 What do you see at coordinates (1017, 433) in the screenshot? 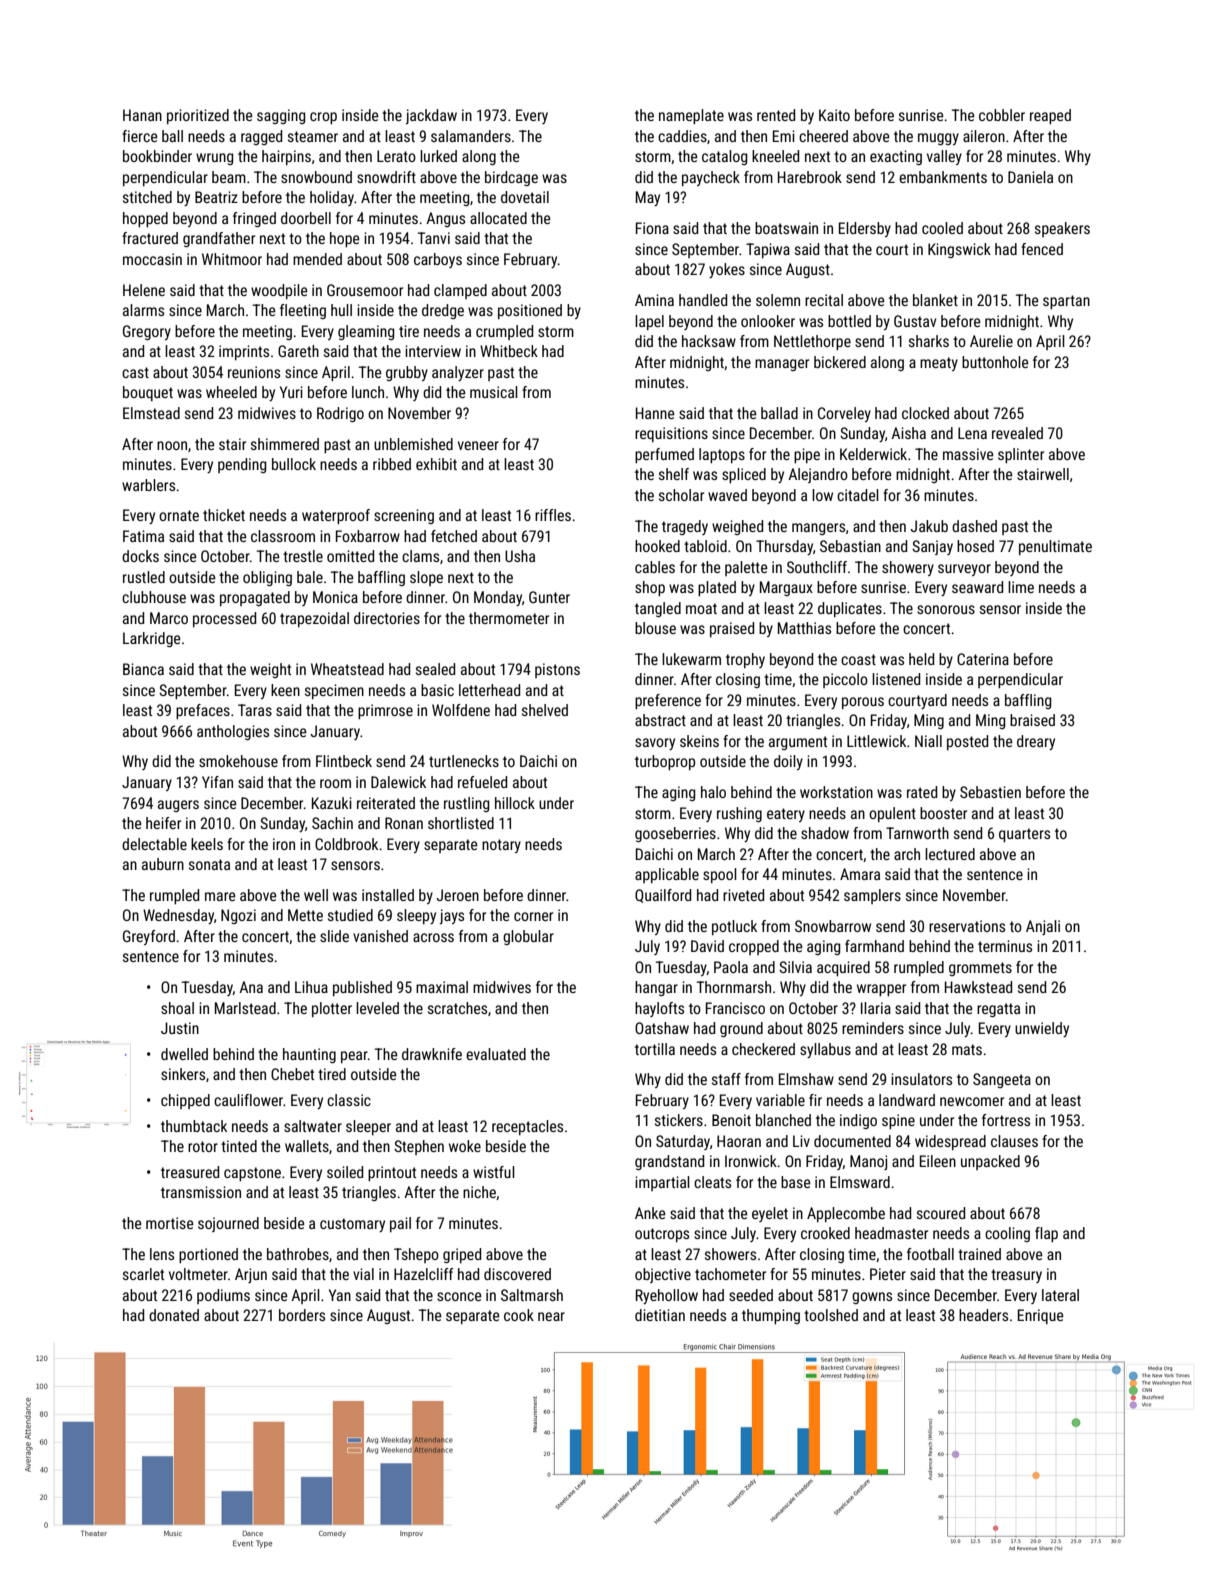
I see `revealed` at bounding box center [1017, 433].
